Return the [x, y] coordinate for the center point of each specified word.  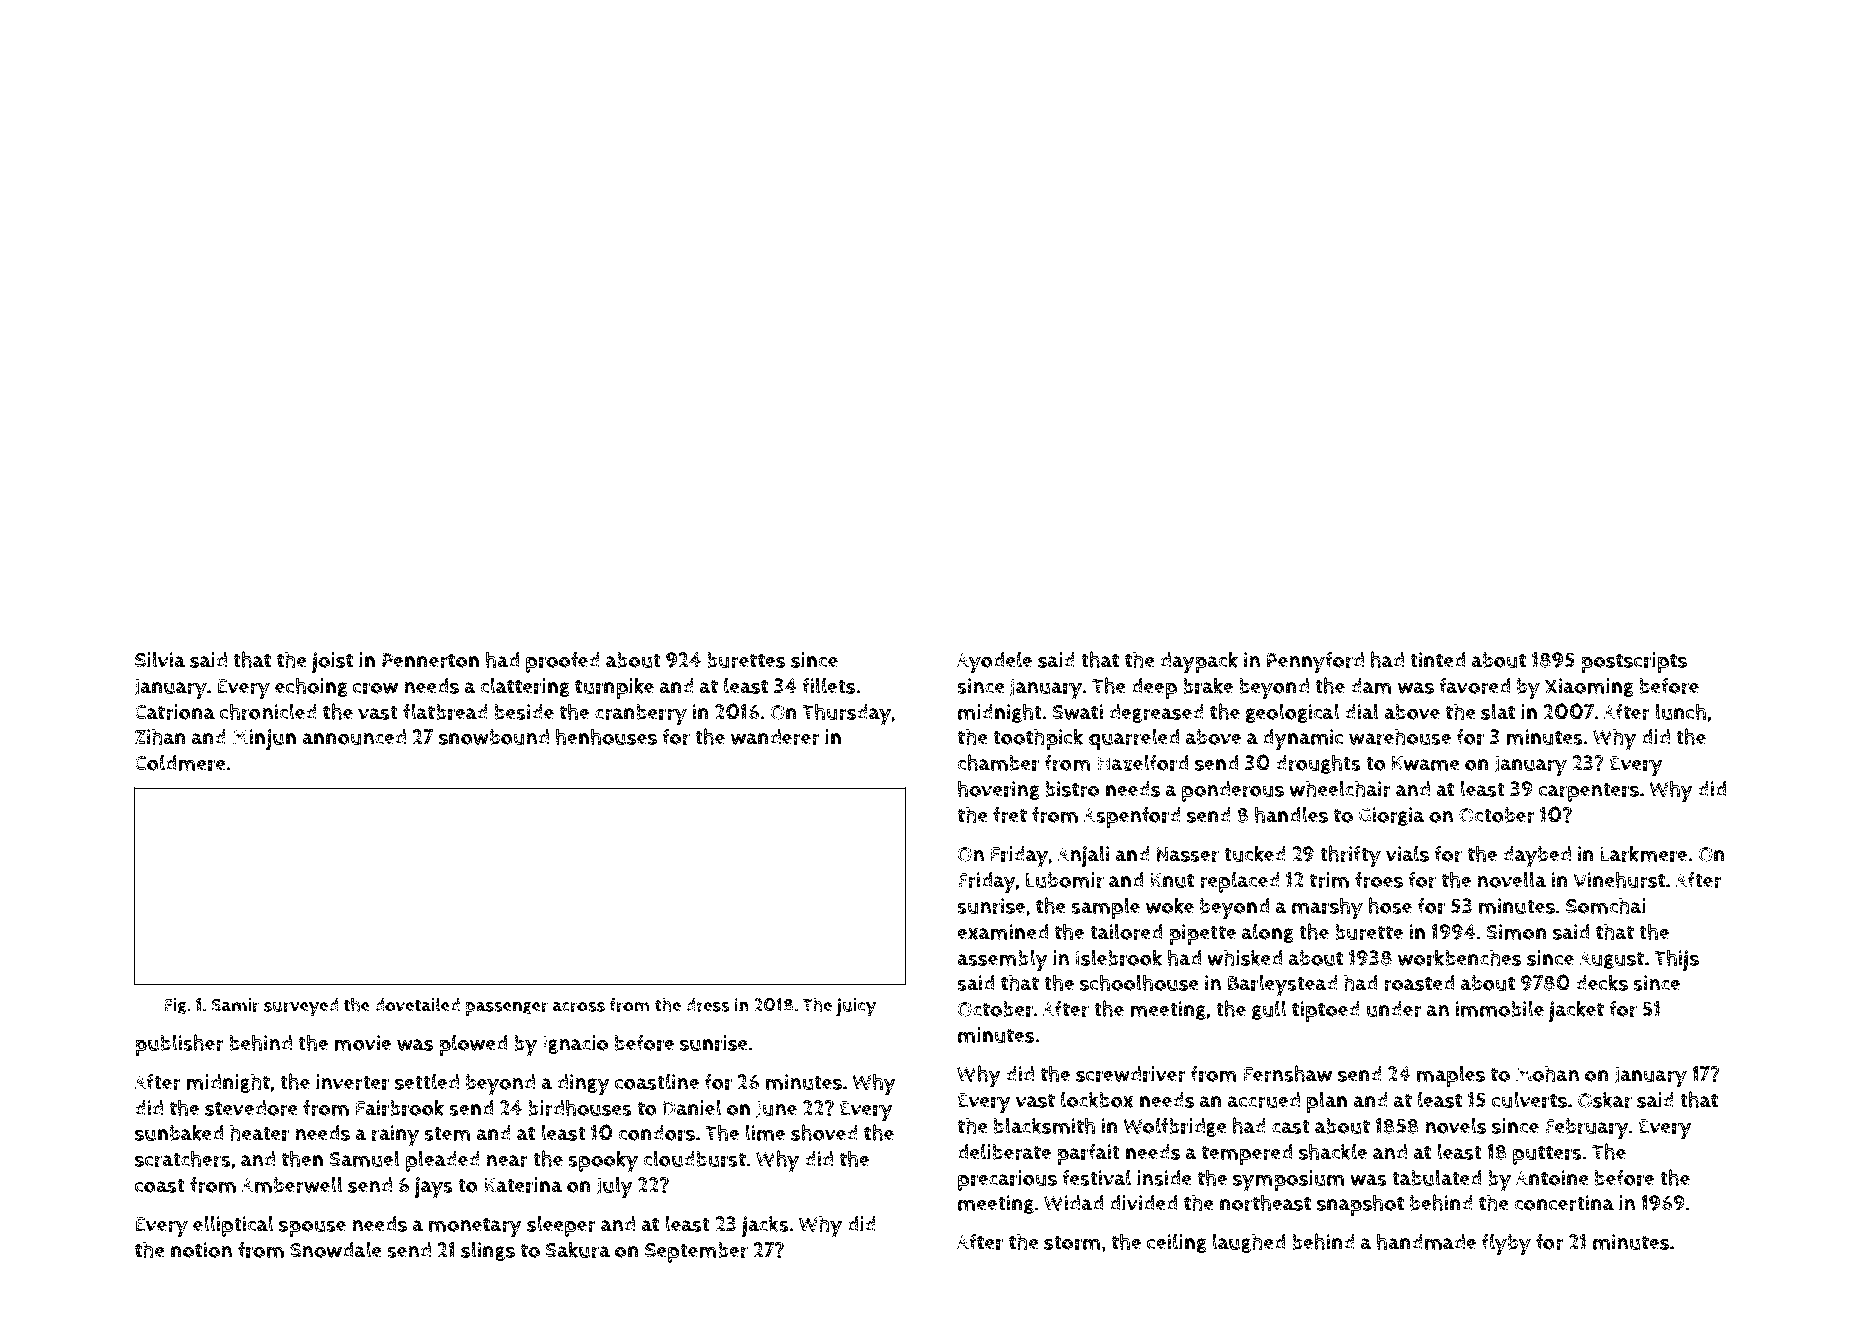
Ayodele [994, 662]
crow [375, 688]
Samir [235, 1005]
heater [259, 1132]
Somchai [1606, 905]
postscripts [1634, 662]
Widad [1073, 1203]
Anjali [1083, 856]
